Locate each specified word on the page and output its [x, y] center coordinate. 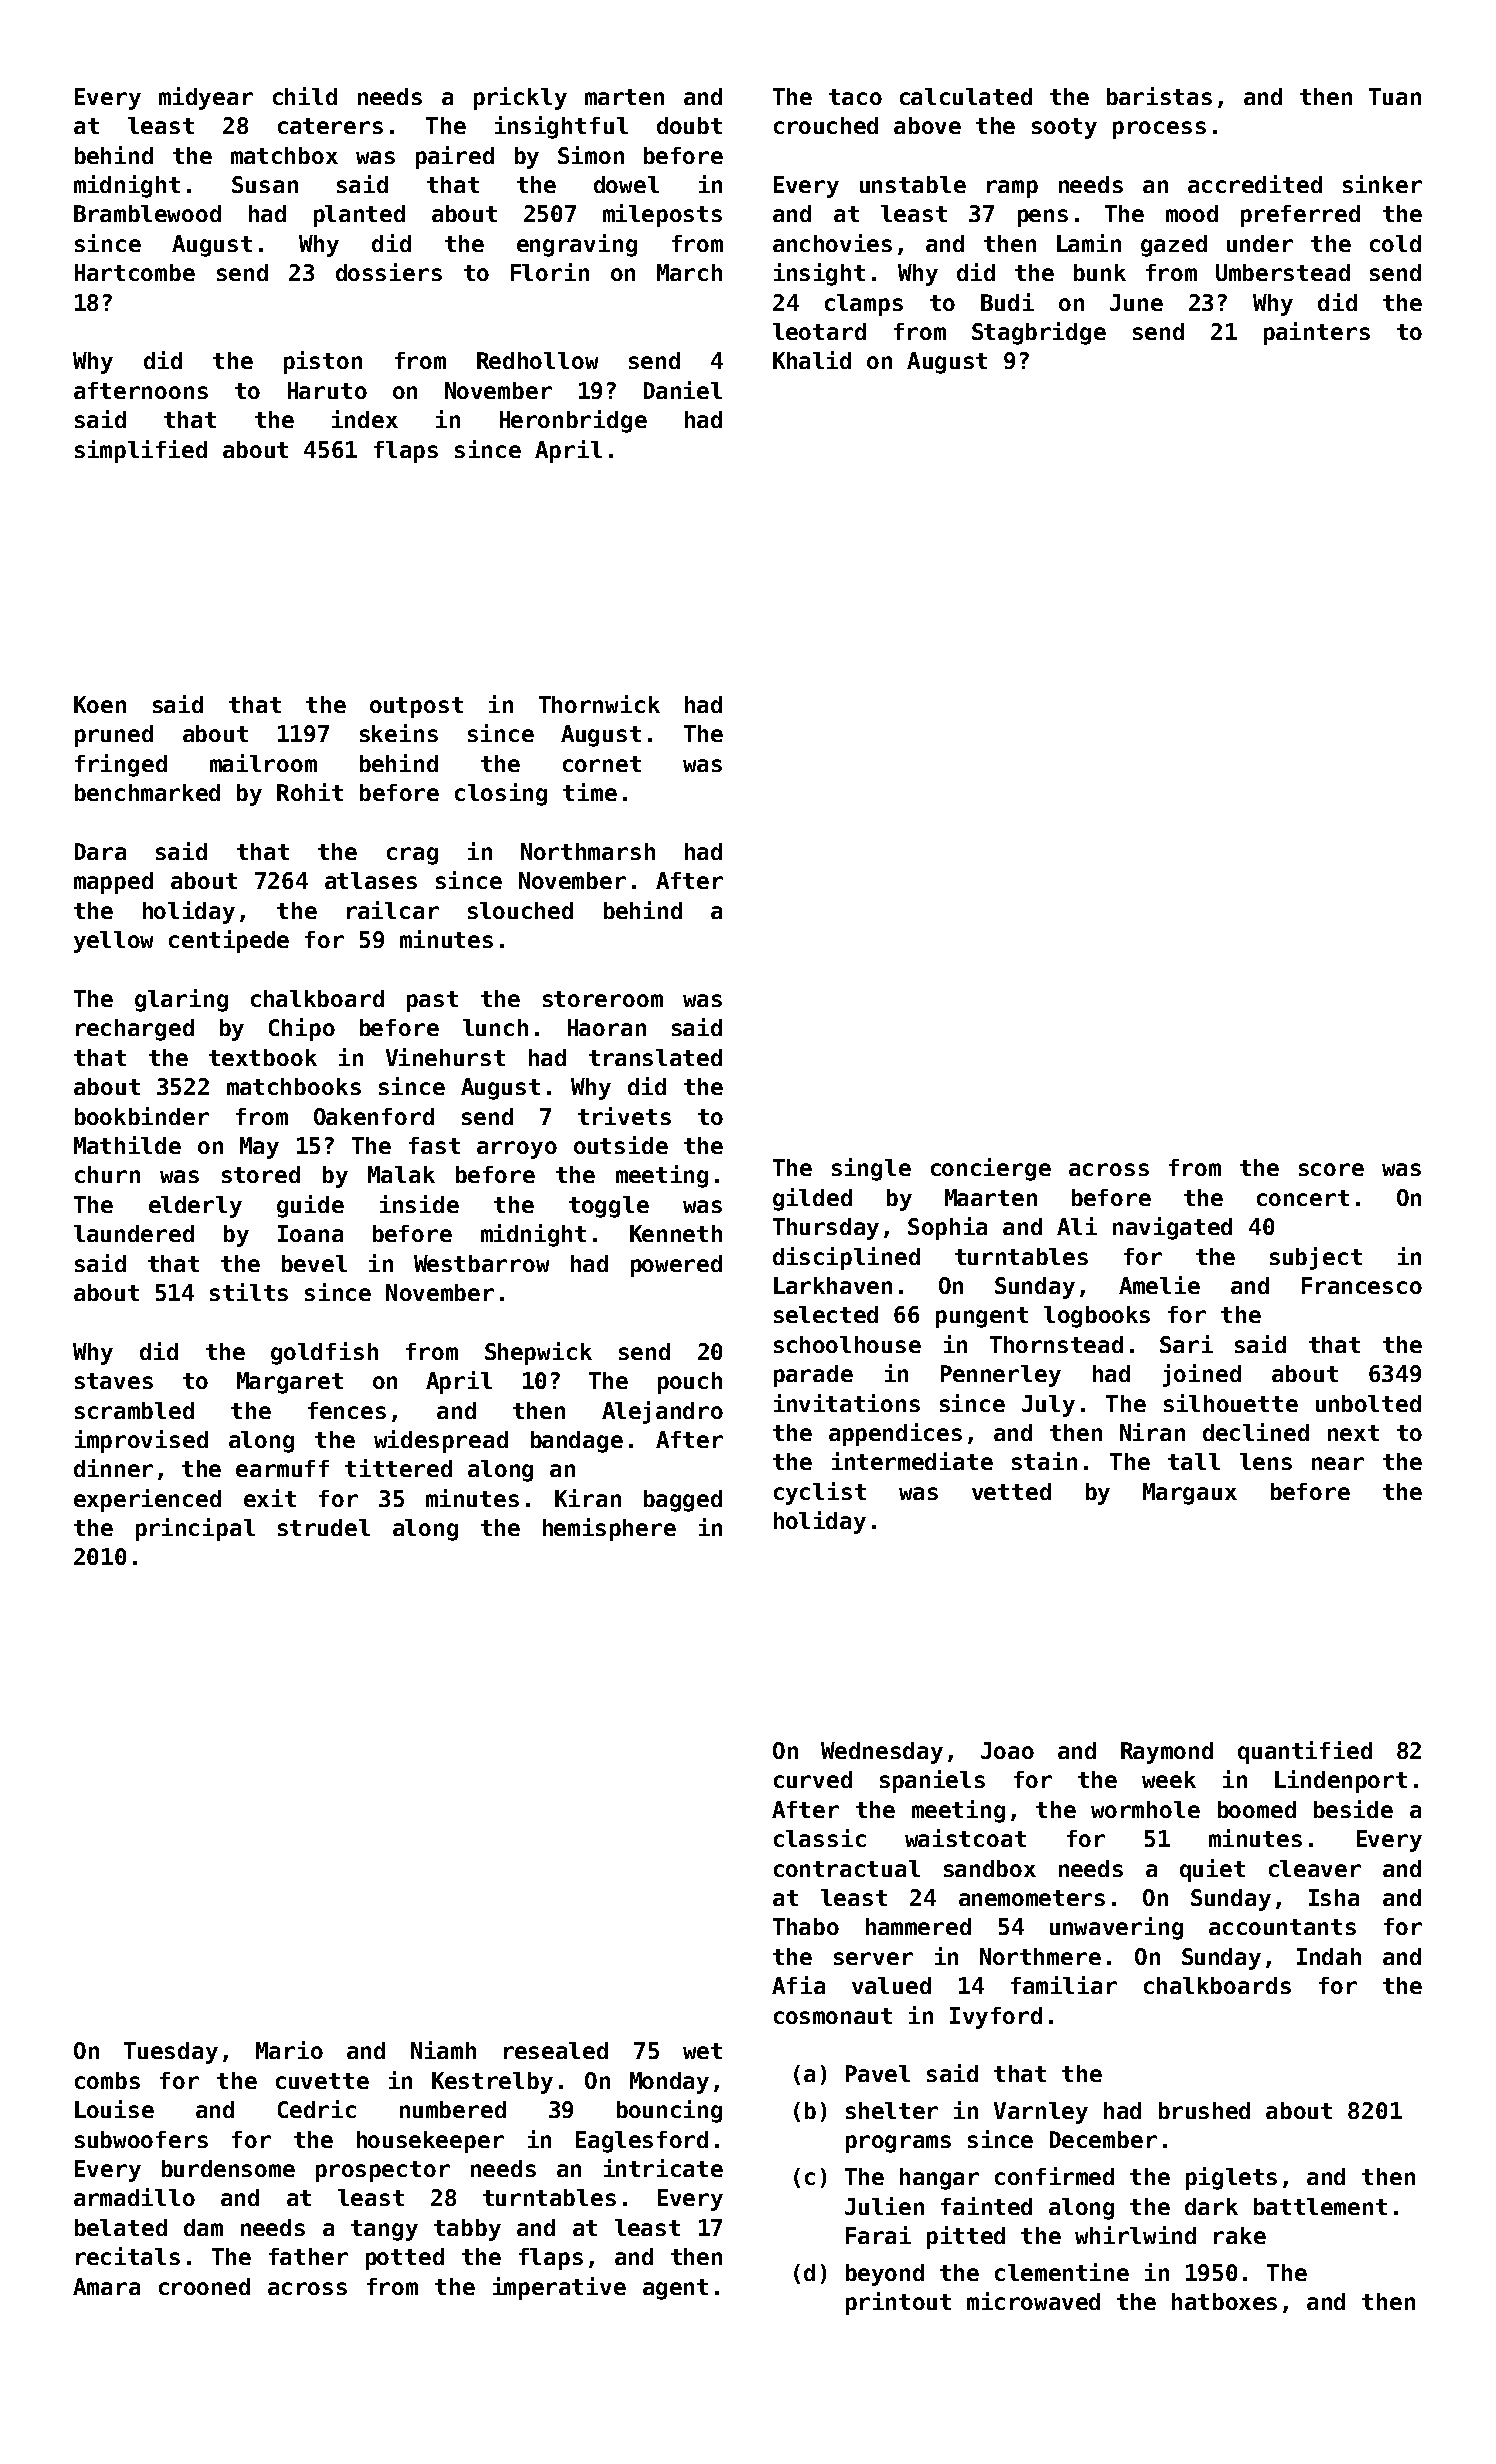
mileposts [662, 215]
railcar [393, 910]
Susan [265, 184]
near [1338, 1463]
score [1331, 1169]
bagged [683, 1501]
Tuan [1395, 96]
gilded [812, 1199]
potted [405, 2259]
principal [195, 1529]
